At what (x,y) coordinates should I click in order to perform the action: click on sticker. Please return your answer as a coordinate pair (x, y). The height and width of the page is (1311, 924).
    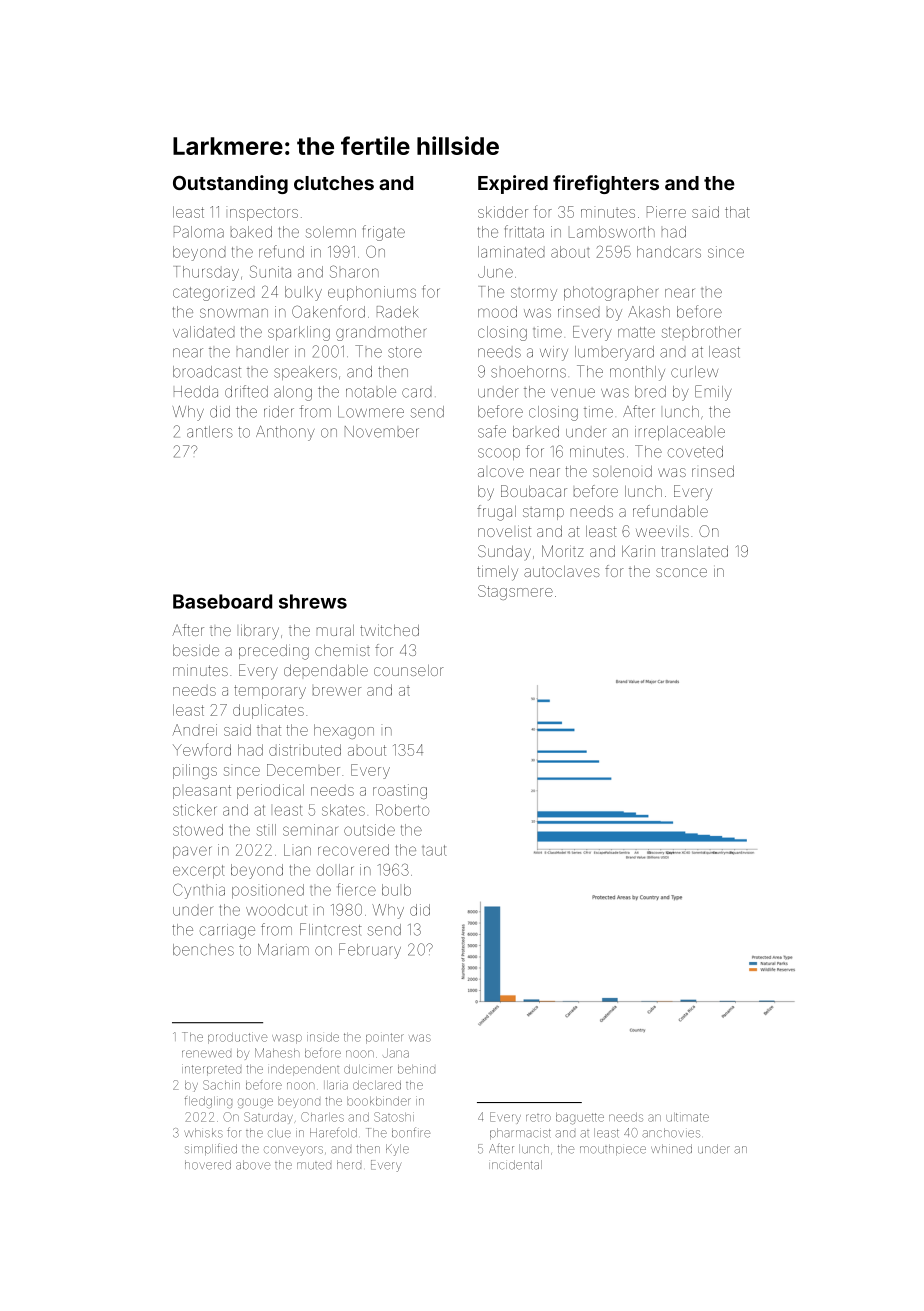
    Looking at the image, I should click on (195, 810).
